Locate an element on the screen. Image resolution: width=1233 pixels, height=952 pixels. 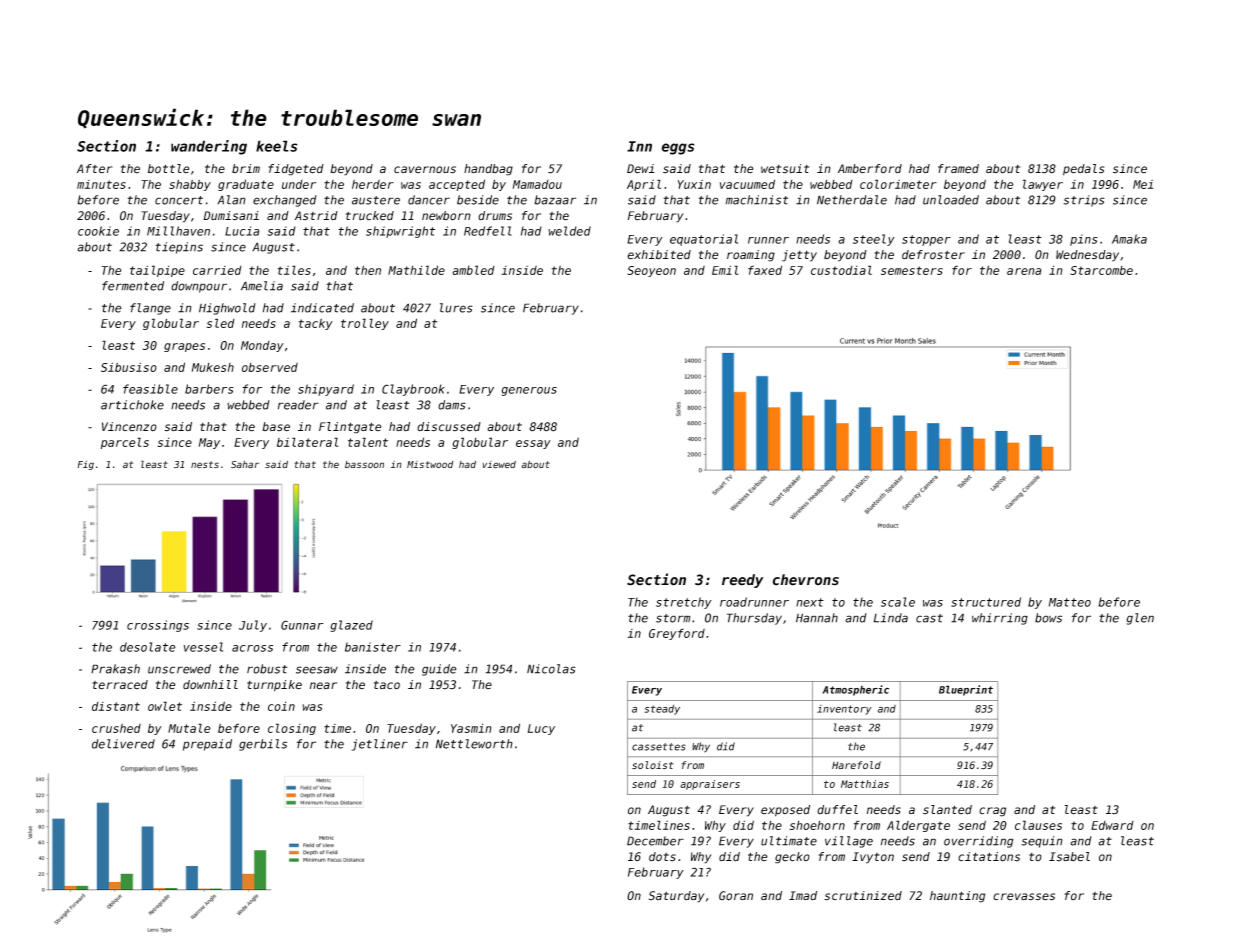
concert is located at coordinates (179, 200).
